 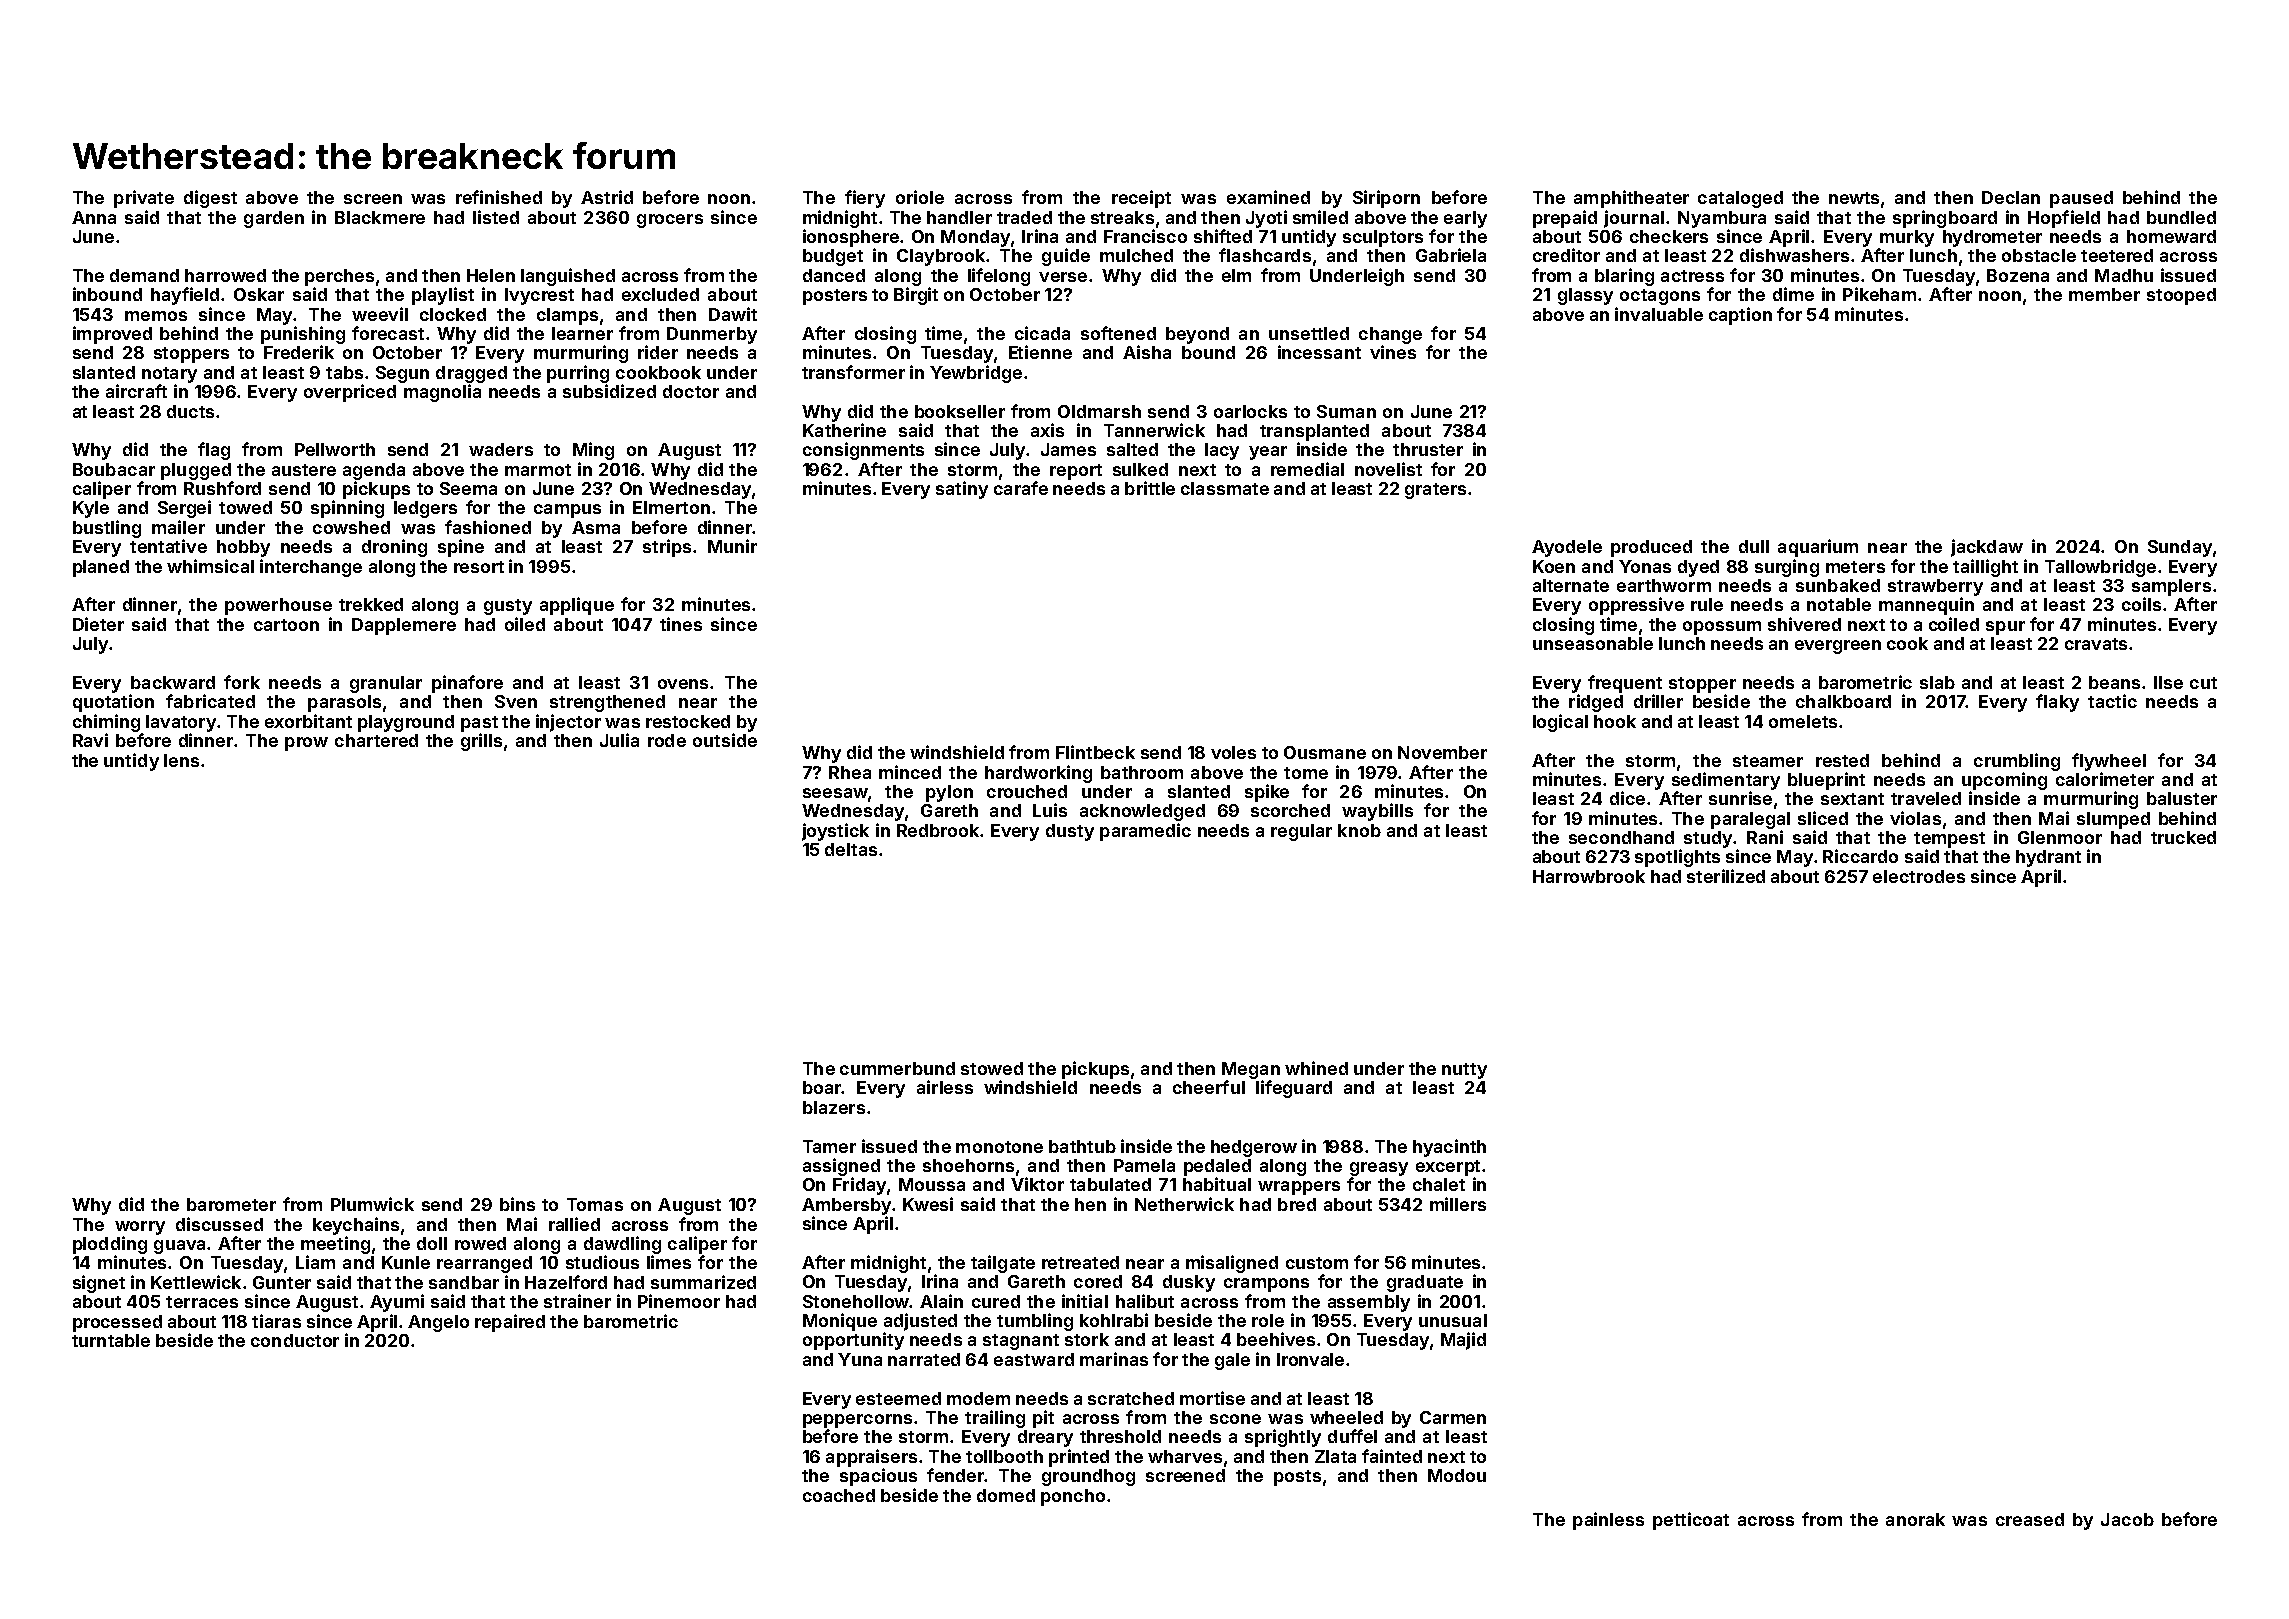 I want to click on cummerbund, so click(x=897, y=1068).
